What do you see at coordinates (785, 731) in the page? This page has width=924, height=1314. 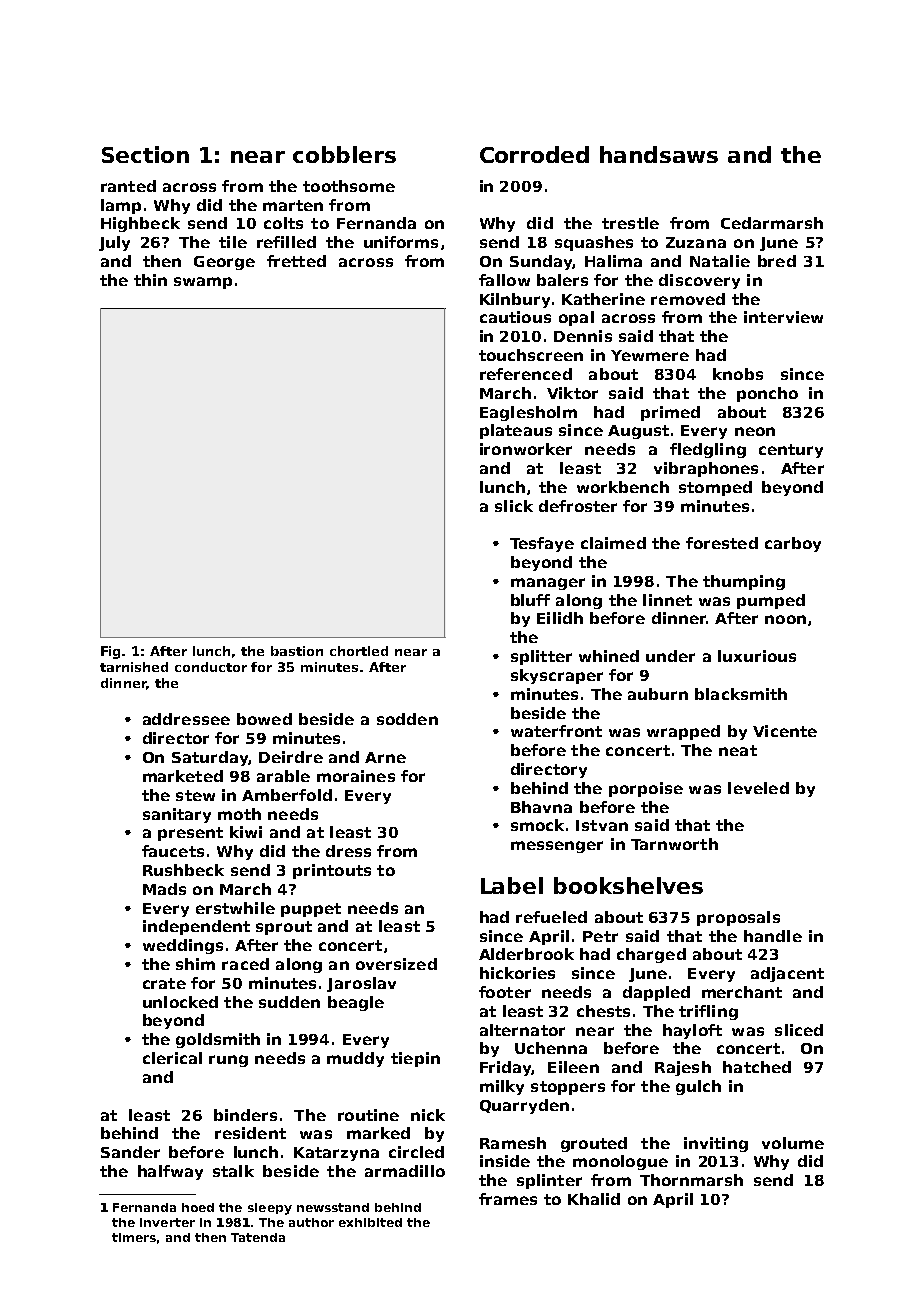 I see `Vicente` at bounding box center [785, 731].
